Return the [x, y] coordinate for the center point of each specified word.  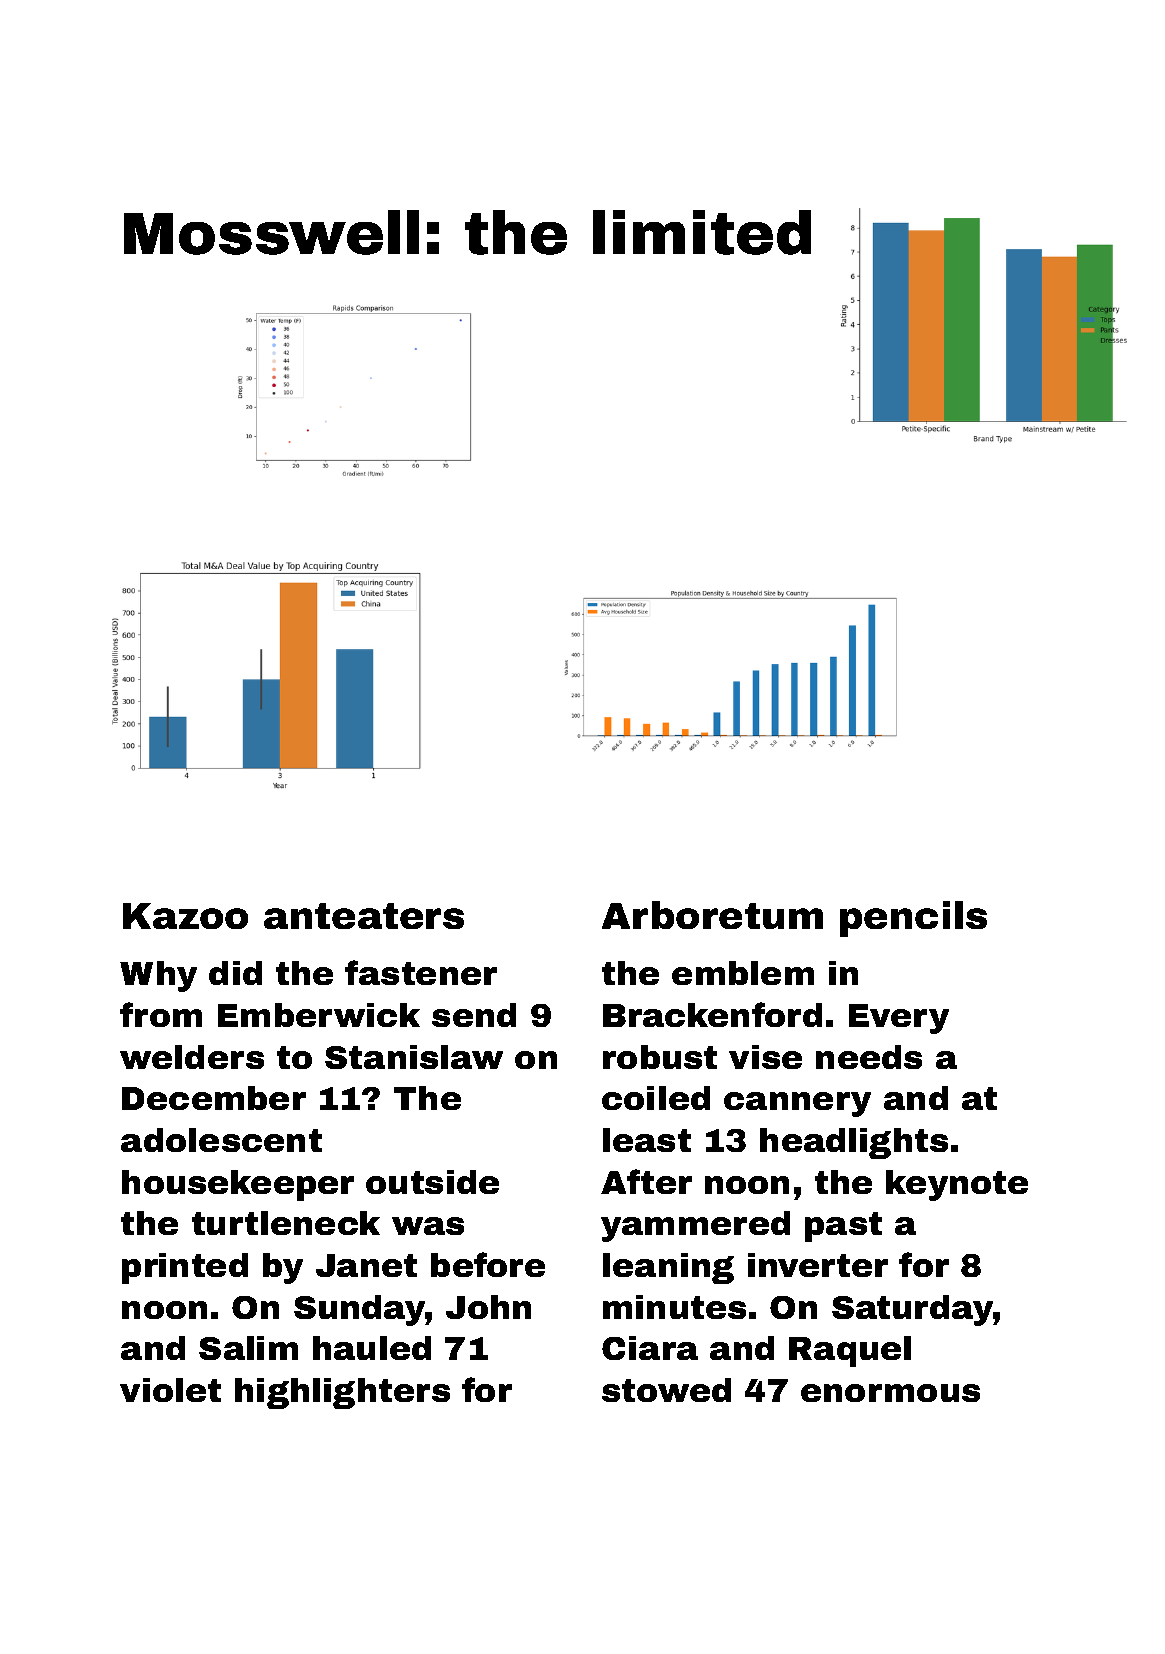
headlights [854, 1143]
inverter [818, 1265]
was [428, 1226]
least [647, 1140]
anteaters [364, 916]
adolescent [221, 1140]
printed [185, 1268]
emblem [743, 973]
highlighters [342, 1393]
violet [170, 1390]
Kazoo [185, 916]
